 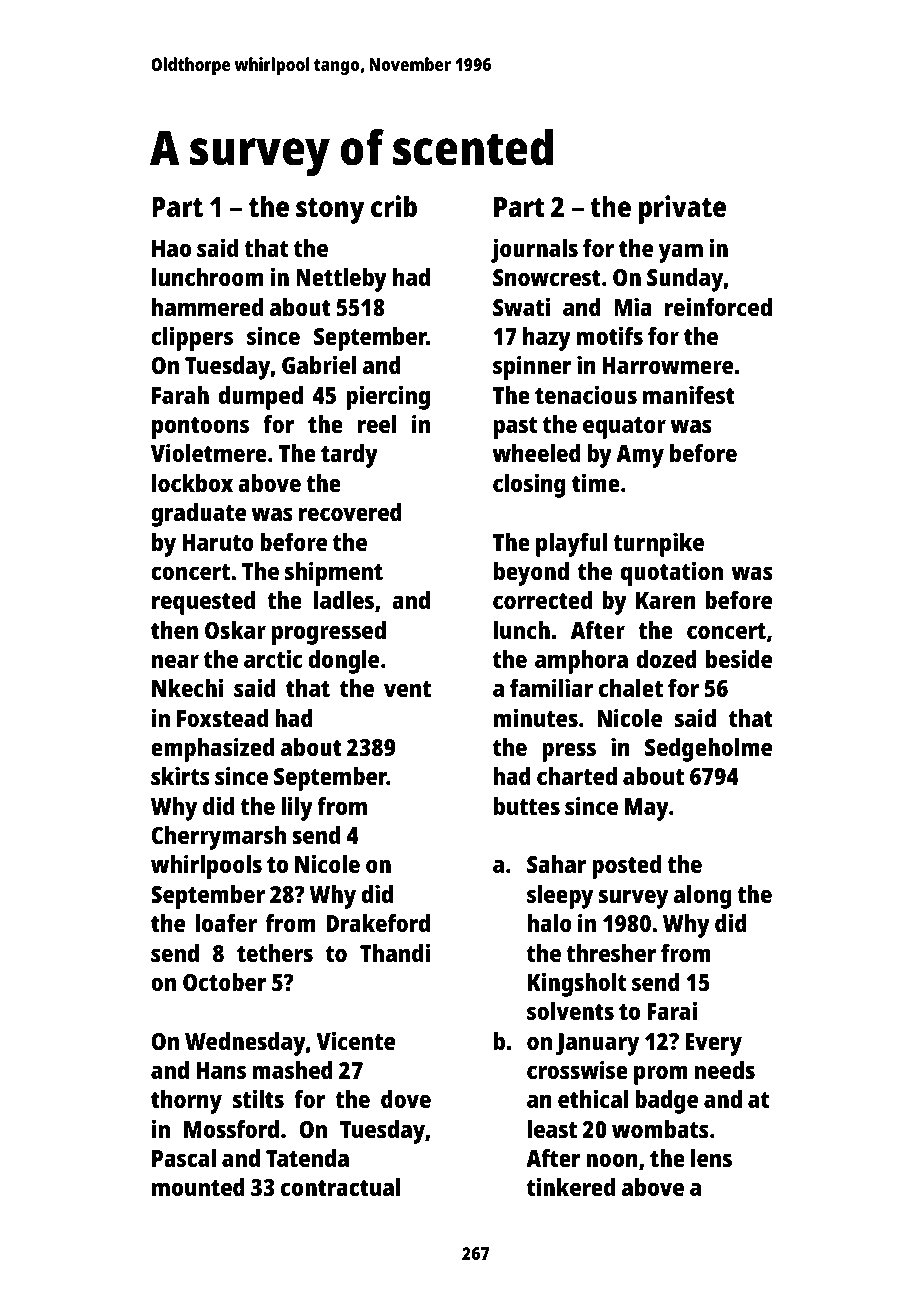 I want to click on mounted, so click(x=198, y=1187).
